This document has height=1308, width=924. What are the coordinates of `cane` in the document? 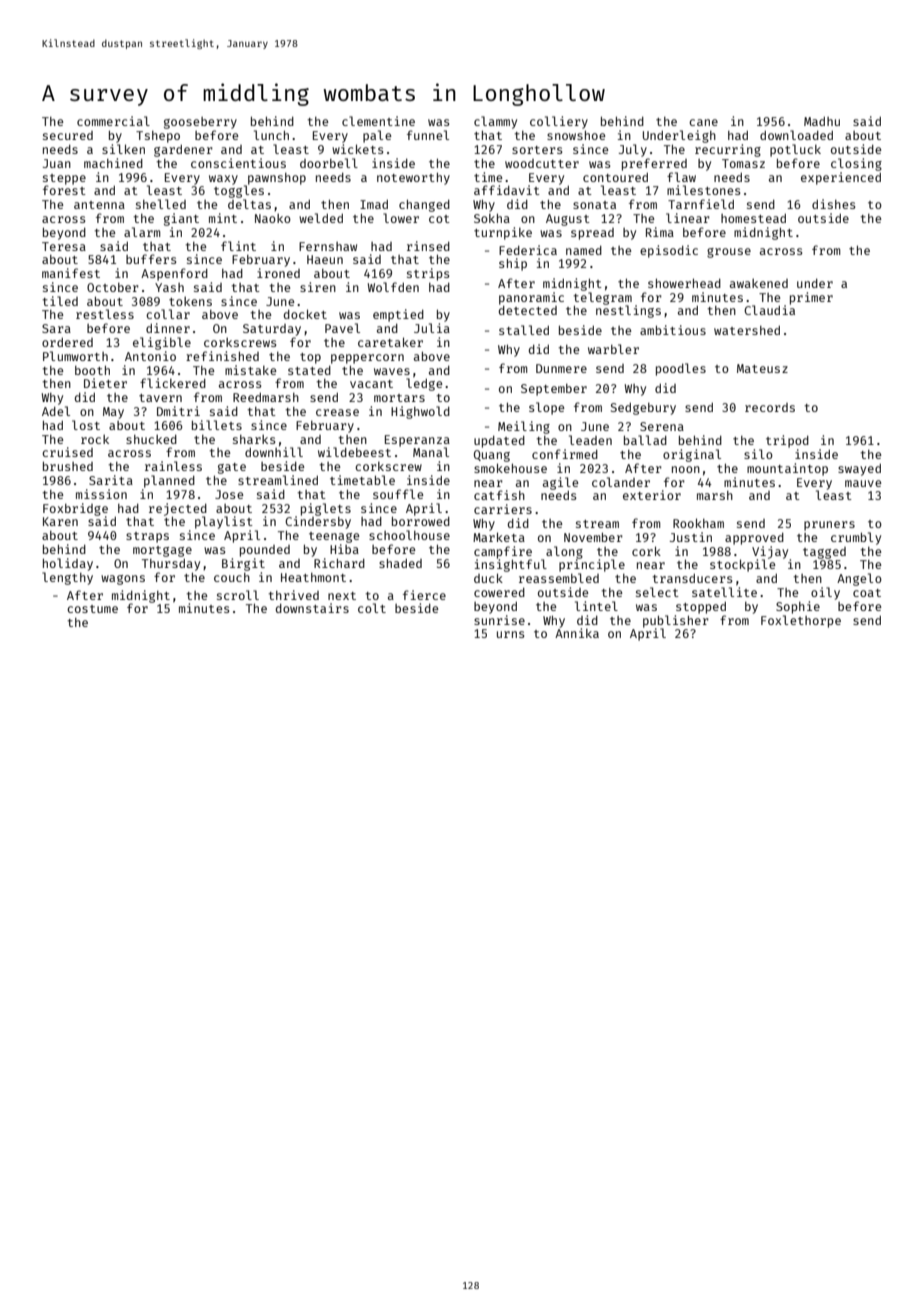 It's located at (703, 122).
